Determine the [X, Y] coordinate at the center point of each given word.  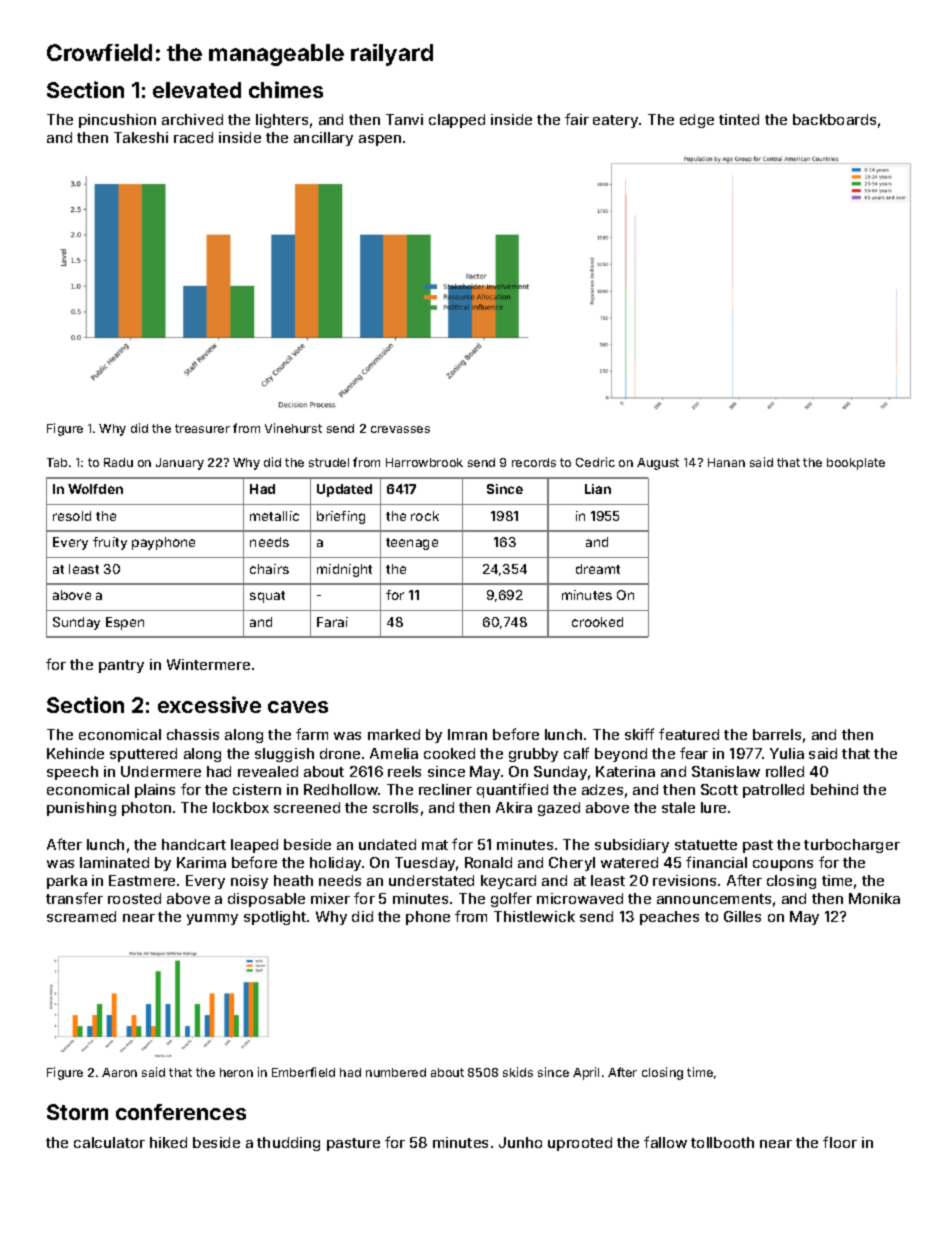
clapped [457, 121]
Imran [467, 734]
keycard [508, 882]
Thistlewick [534, 916]
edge [697, 121]
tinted [739, 119]
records [534, 462]
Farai [332, 622]
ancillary [323, 139]
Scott [719, 789]
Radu [118, 462]
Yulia [787, 753]
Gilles [742, 916]
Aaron [119, 1072]
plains [155, 791]
